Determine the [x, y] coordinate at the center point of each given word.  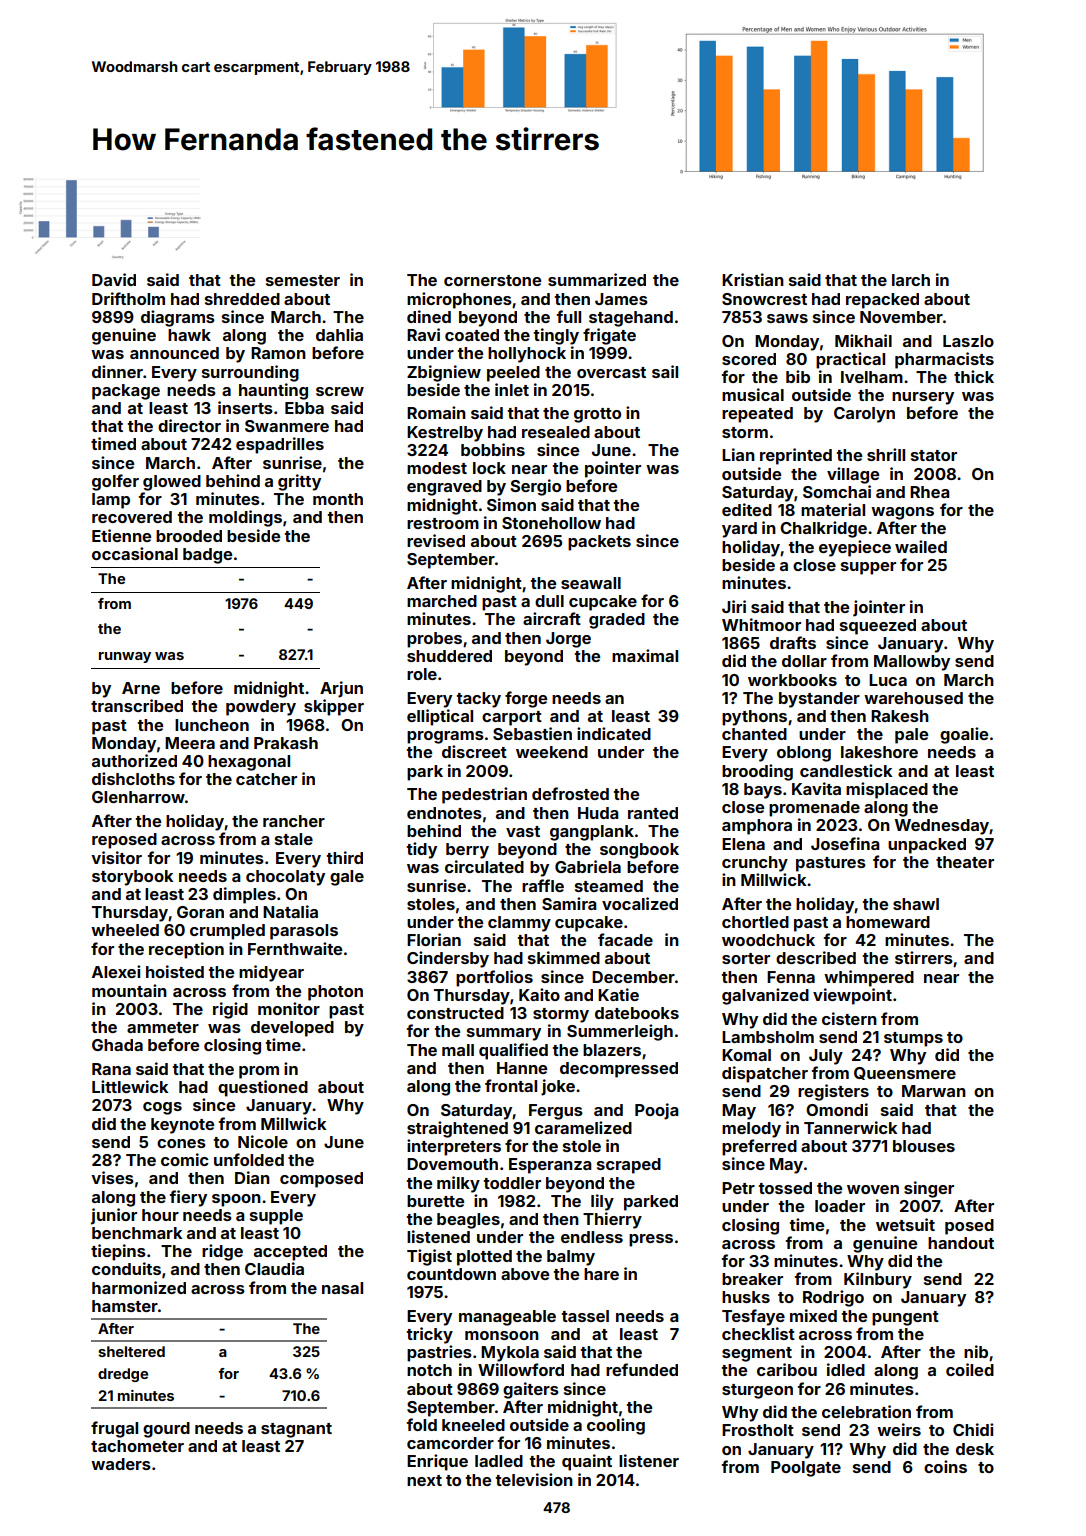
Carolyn [864, 415]
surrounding [250, 373]
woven [873, 1189]
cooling [616, 1426]
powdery [261, 708]
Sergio [536, 487]
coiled [970, 1369]
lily [602, 1202]
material [833, 509]
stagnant [296, 1430]
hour [160, 1215]
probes [434, 640]
